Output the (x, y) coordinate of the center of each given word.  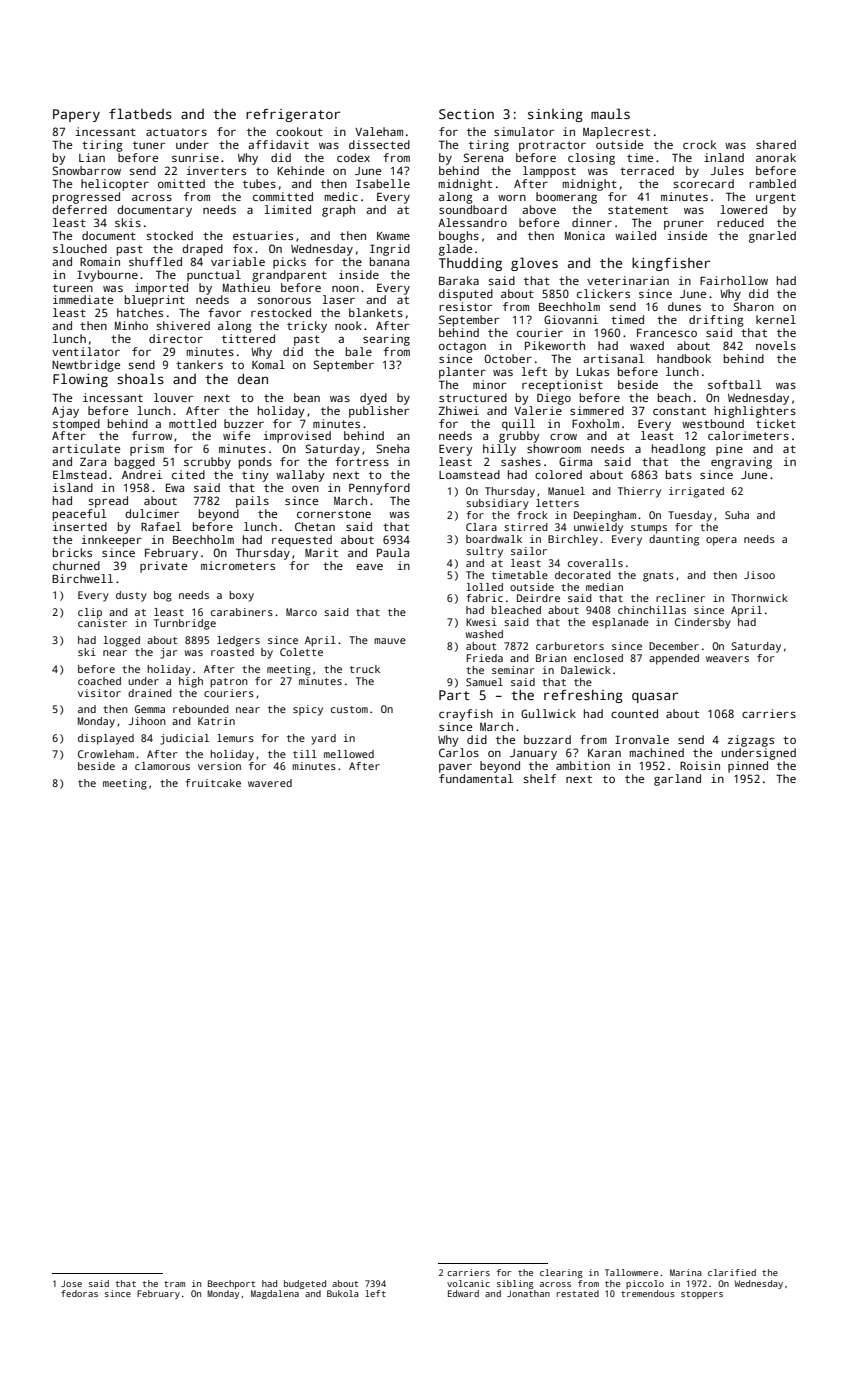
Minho (131, 325)
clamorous (162, 766)
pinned (748, 767)
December (674, 646)
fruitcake (213, 783)
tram (174, 1284)
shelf (540, 778)
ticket (776, 423)
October (508, 358)
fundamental (476, 778)
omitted (181, 183)
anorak (776, 157)
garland (677, 780)
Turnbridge (185, 624)
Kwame (393, 236)
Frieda (485, 658)
